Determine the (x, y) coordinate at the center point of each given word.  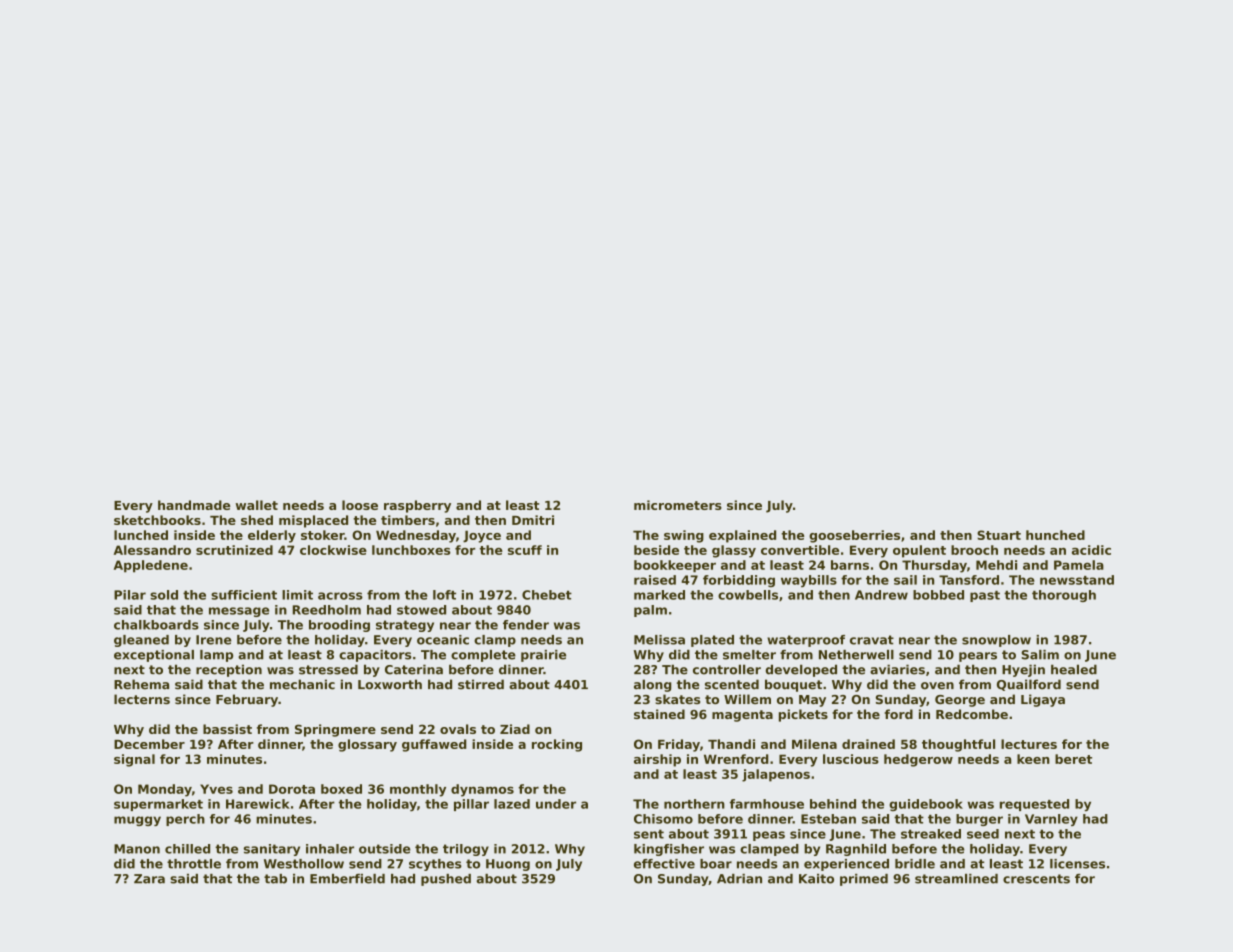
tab (275, 879)
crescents (1036, 879)
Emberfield (347, 879)
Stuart (999, 535)
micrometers (678, 505)
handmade (194, 505)
